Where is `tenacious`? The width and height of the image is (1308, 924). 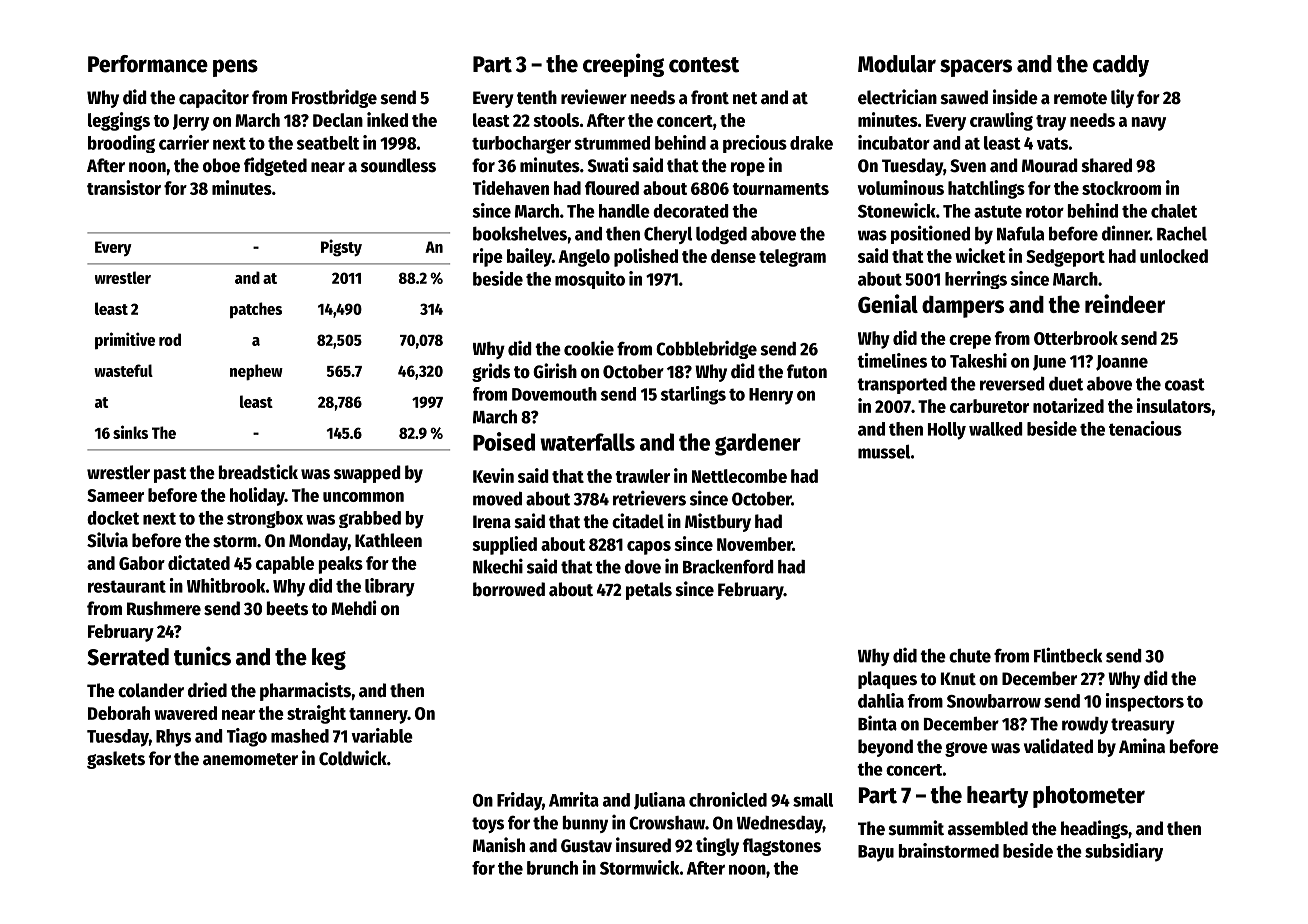
tenacious is located at coordinates (1145, 428).
